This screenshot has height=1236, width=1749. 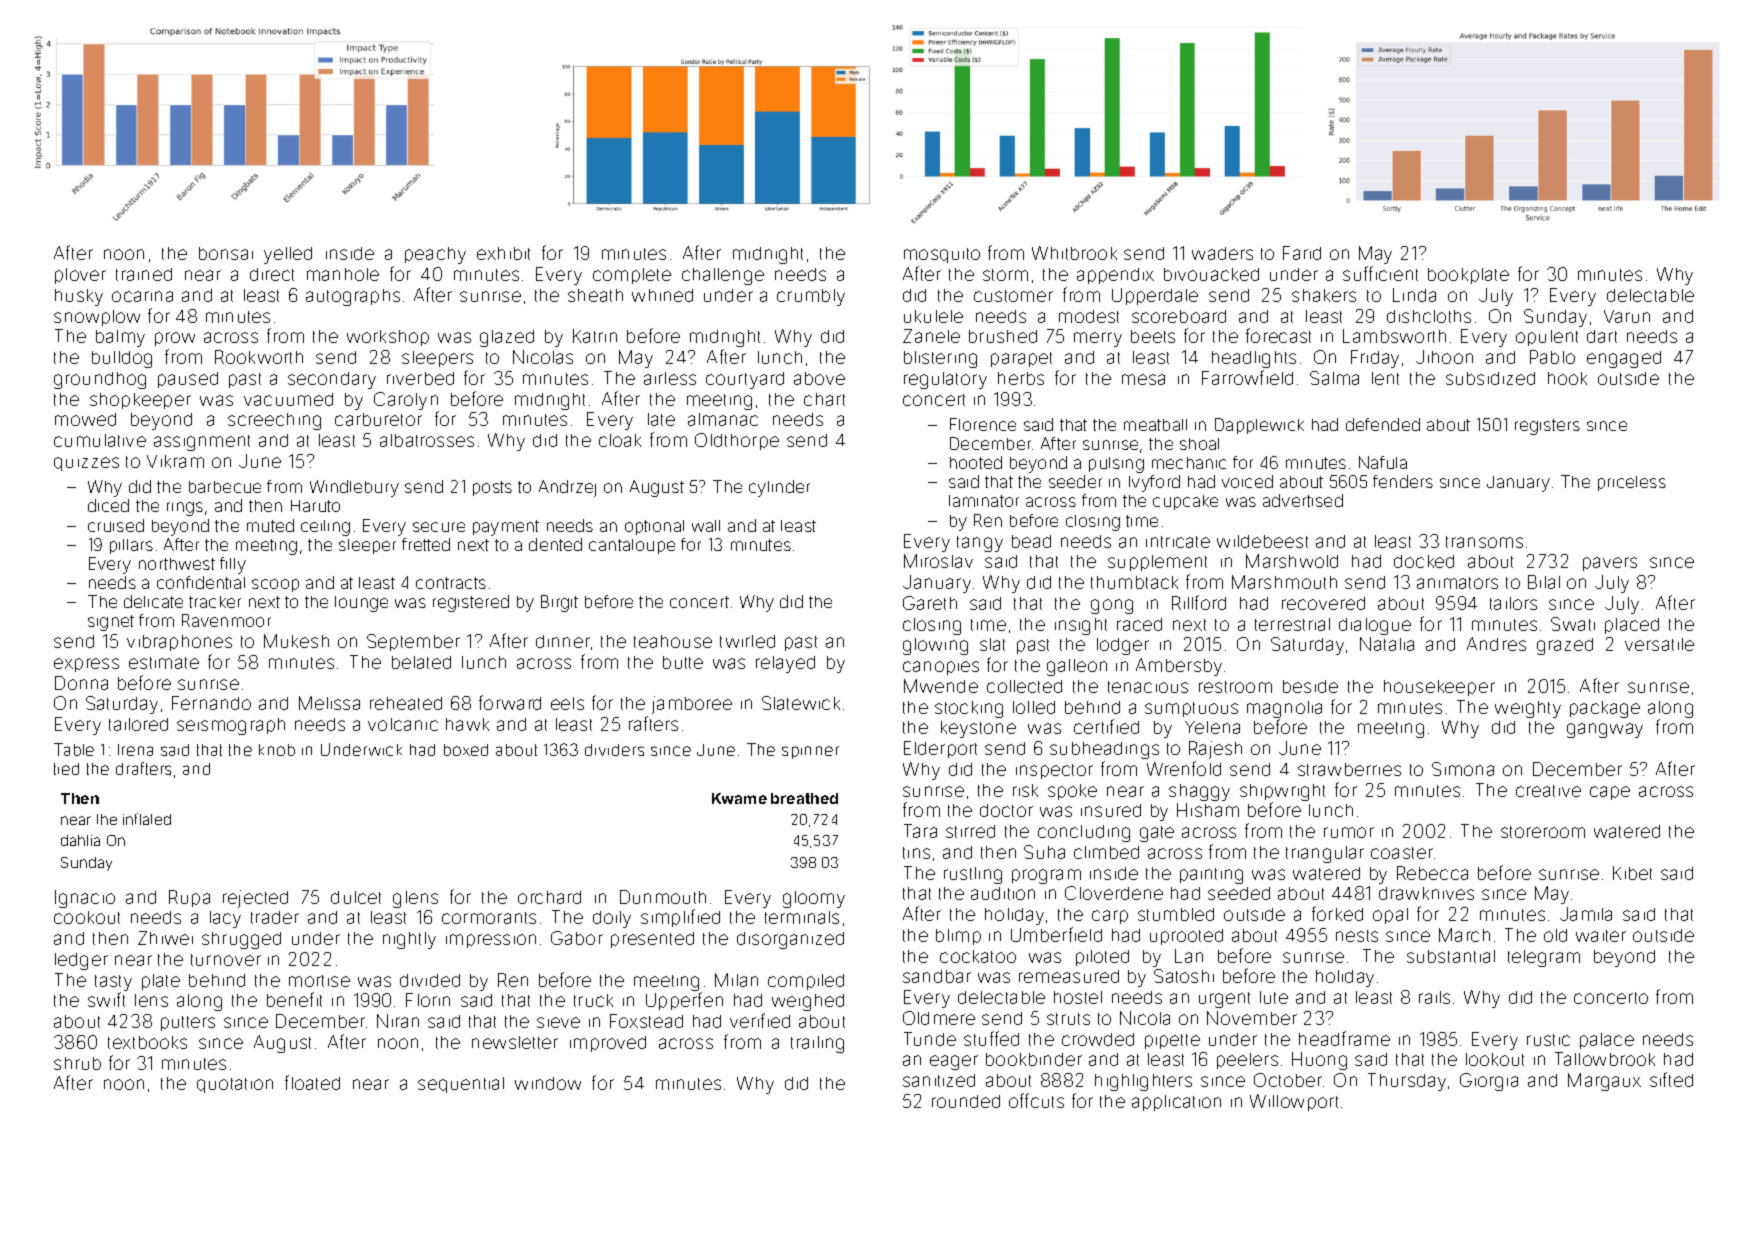 What do you see at coordinates (984, 501) in the screenshot?
I see `laminator` at bounding box center [984, 501].
